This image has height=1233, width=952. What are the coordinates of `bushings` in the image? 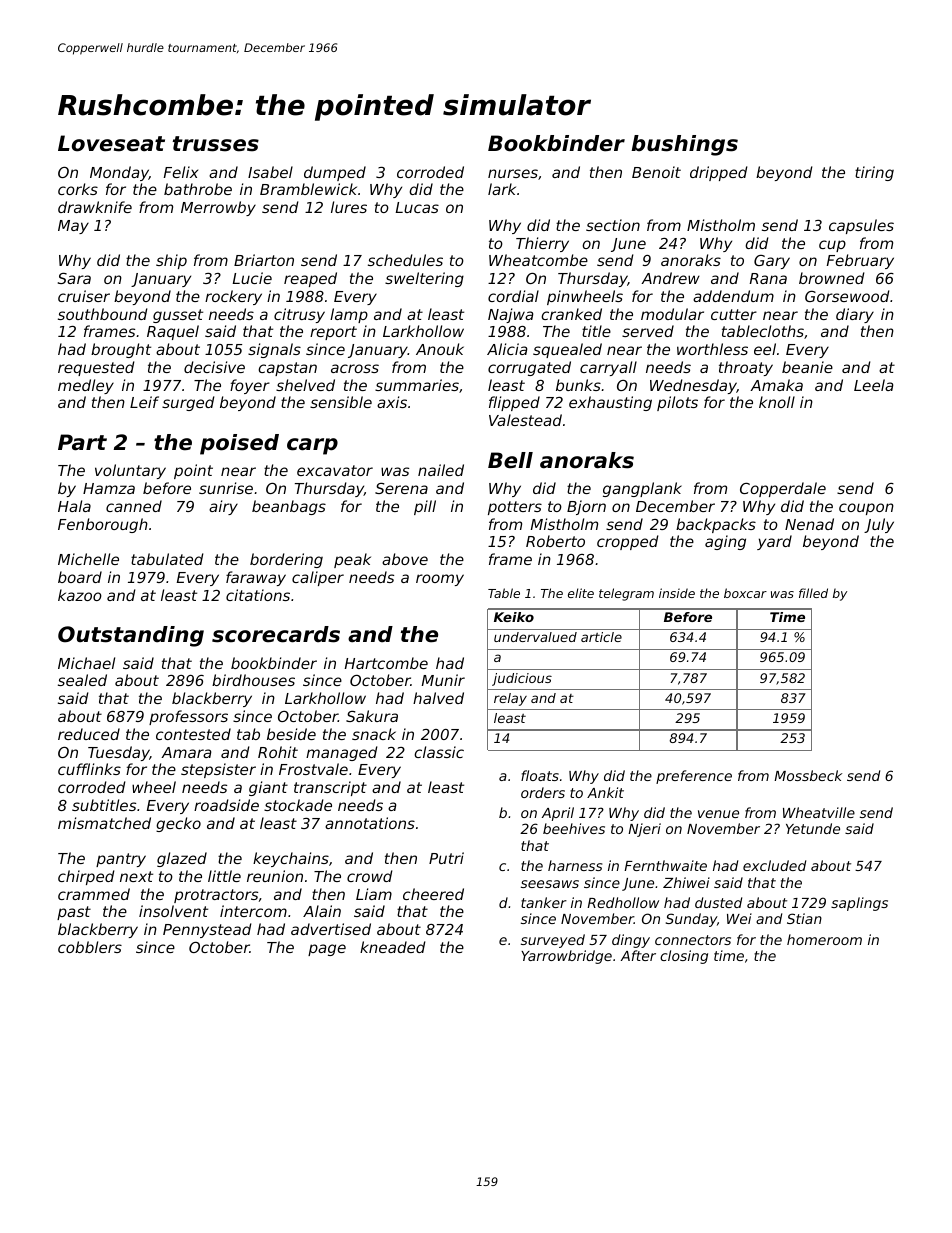 It's located at (684, 145).
